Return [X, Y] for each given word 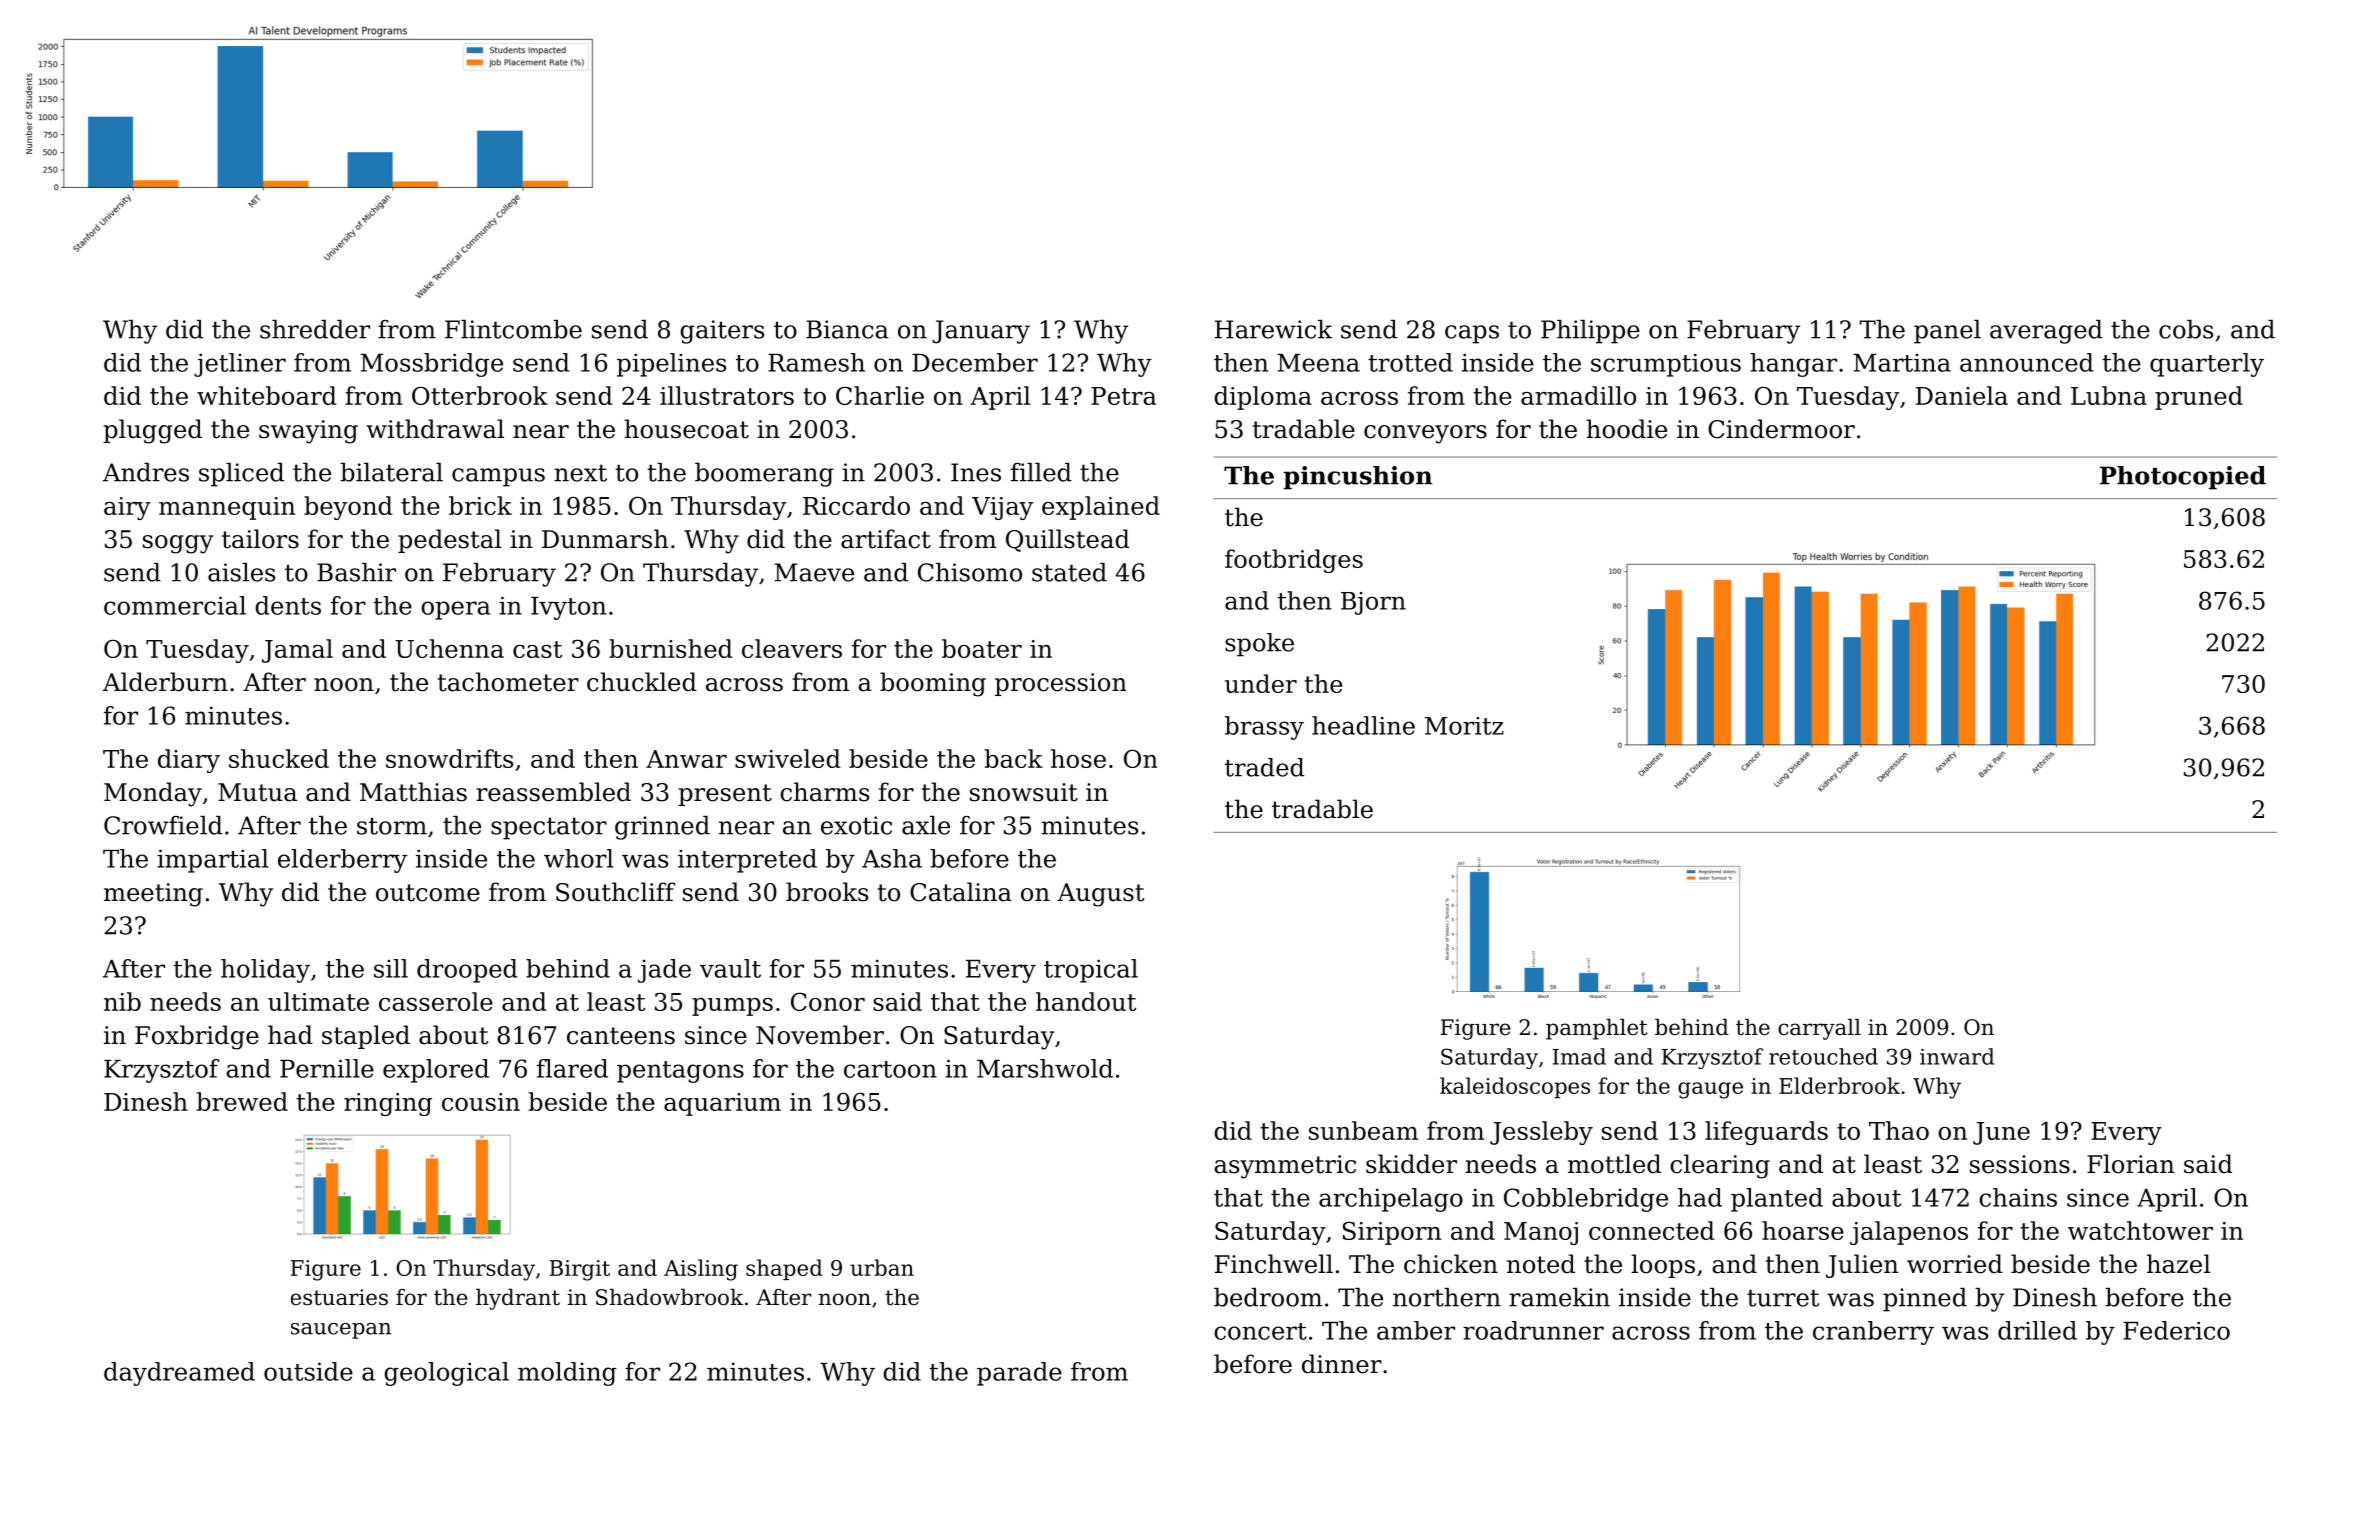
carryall [1819, 1029]
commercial [175, 605]
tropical [1091, 971]
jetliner [240, 365]
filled [1041, 472]
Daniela [1962, 395]
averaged [2046, 332]
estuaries [339, 1297]
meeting [153, 895]
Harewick [1273, 329]
